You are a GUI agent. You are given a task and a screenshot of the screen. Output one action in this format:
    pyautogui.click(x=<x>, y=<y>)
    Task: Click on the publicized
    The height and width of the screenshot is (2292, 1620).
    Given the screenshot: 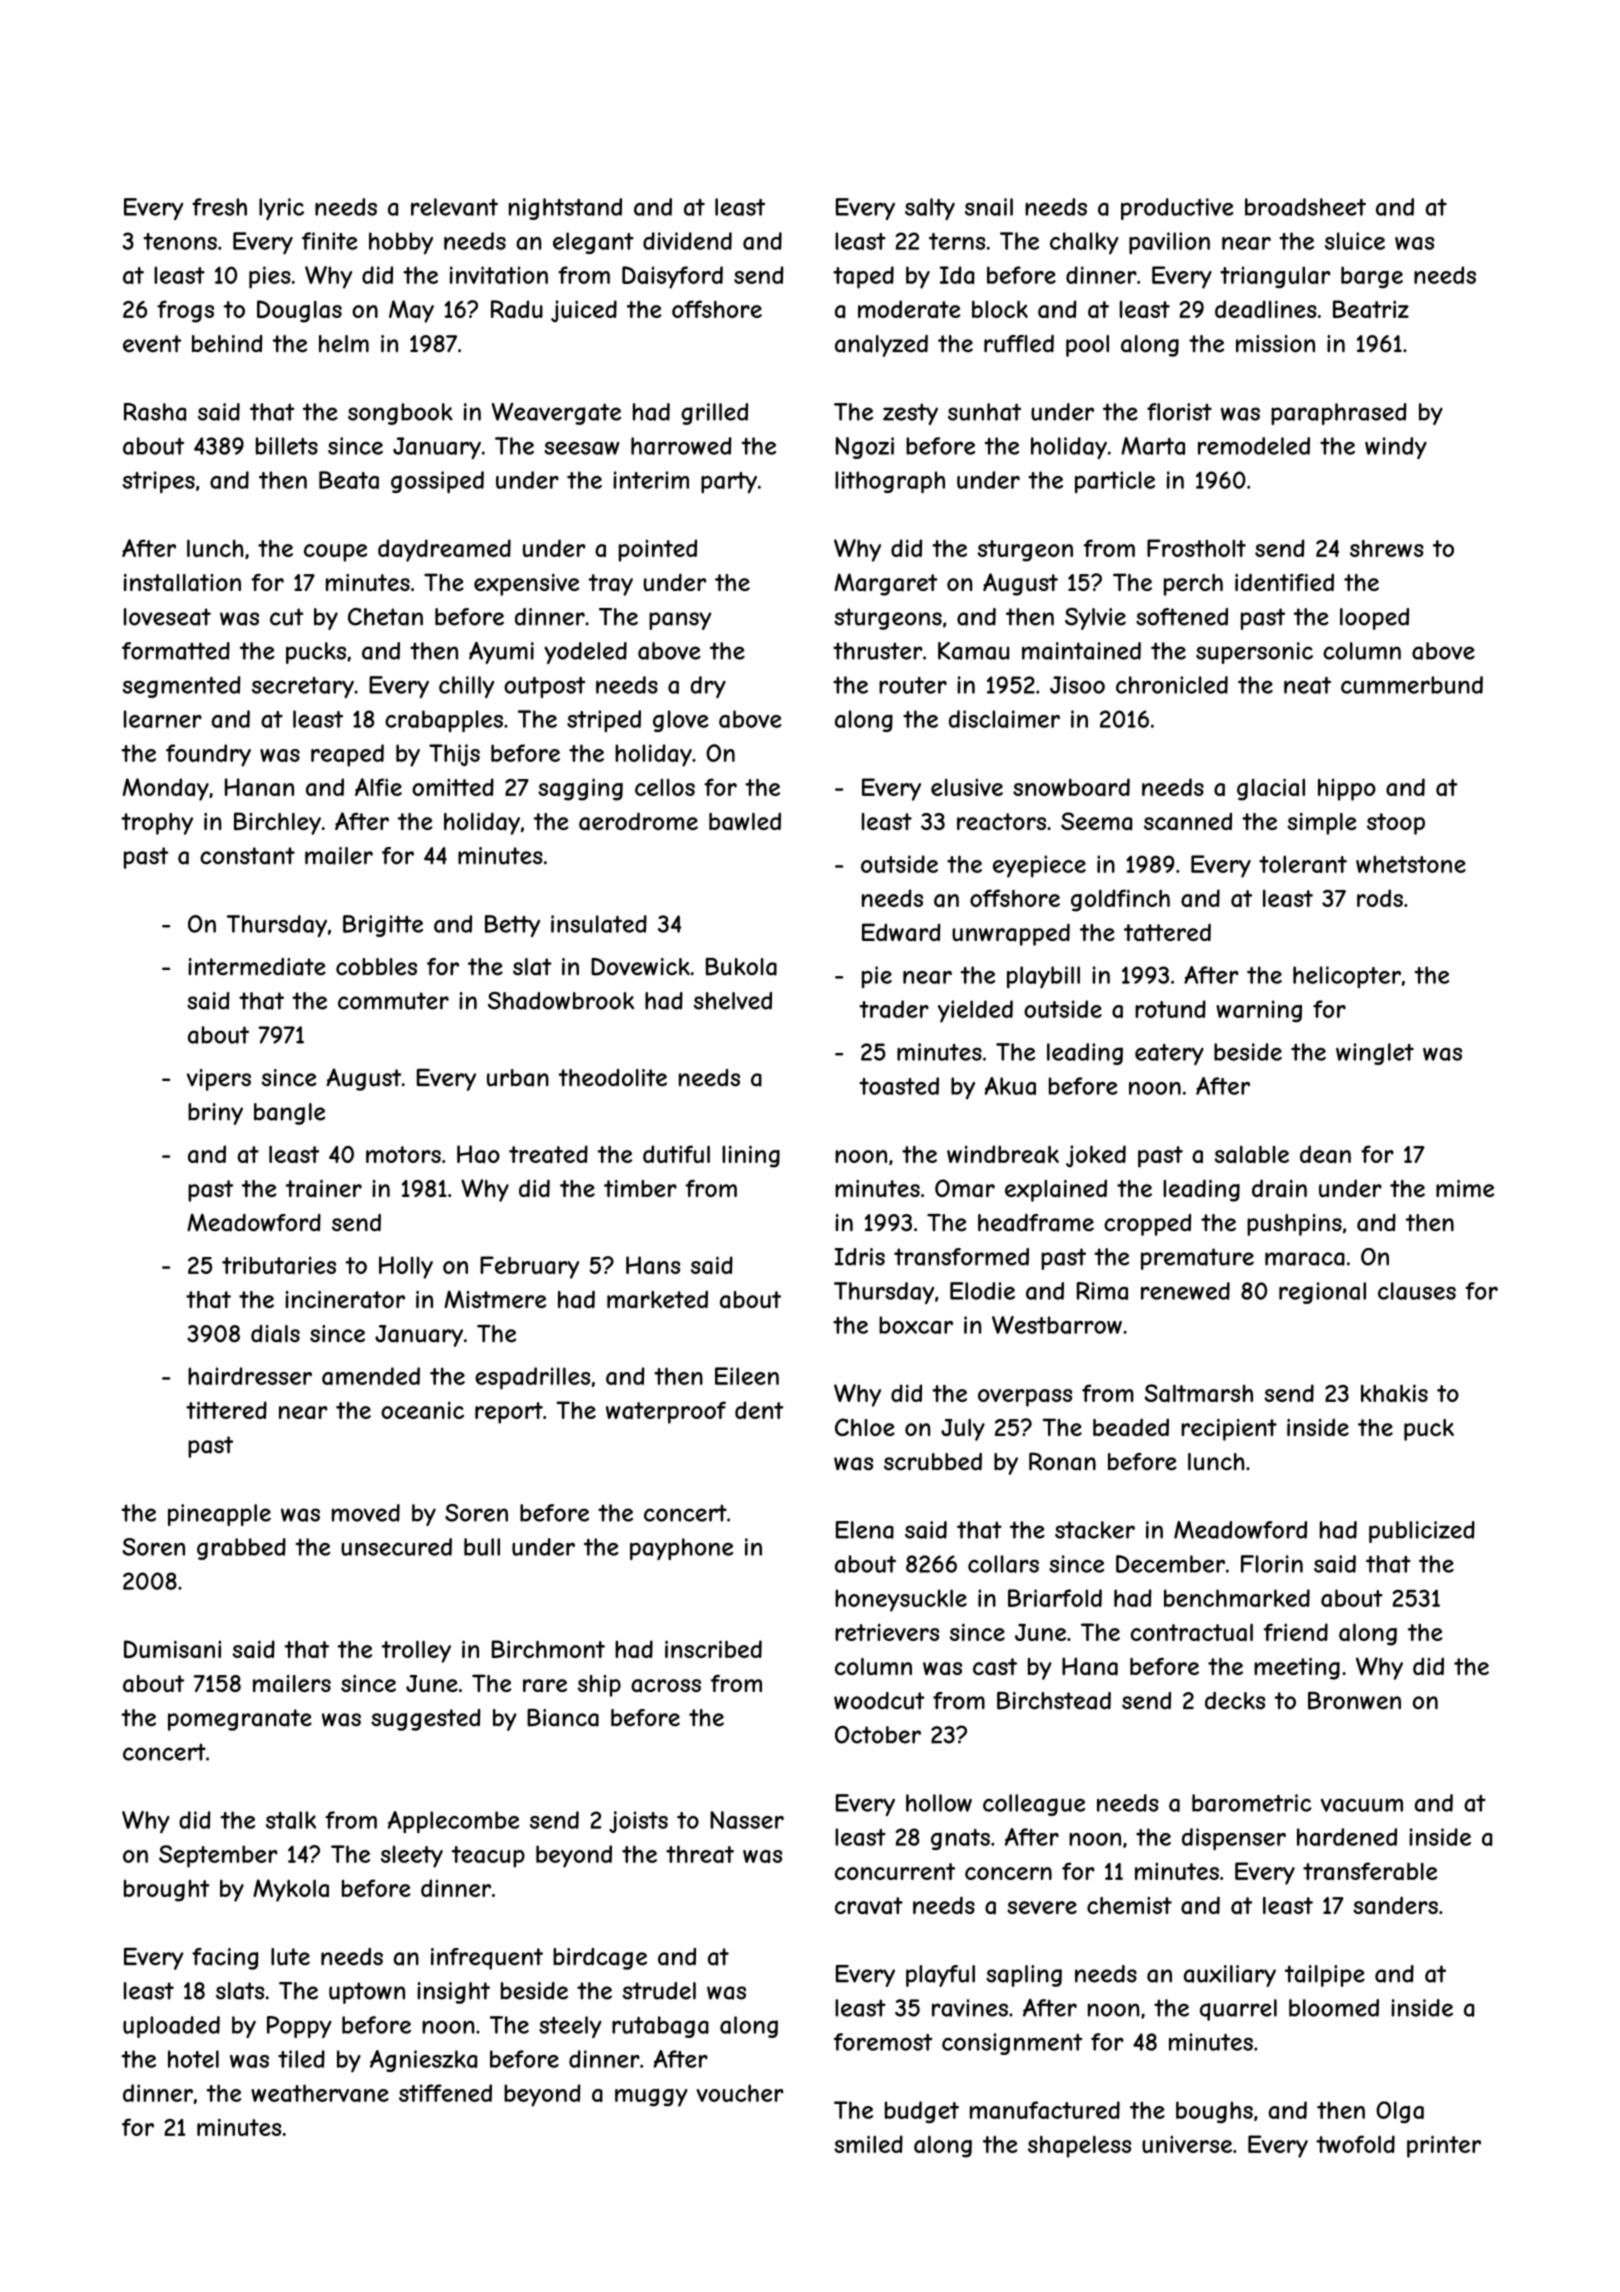 What is the action you would take?
    pyautogui.click(x=1422, y=1532)
